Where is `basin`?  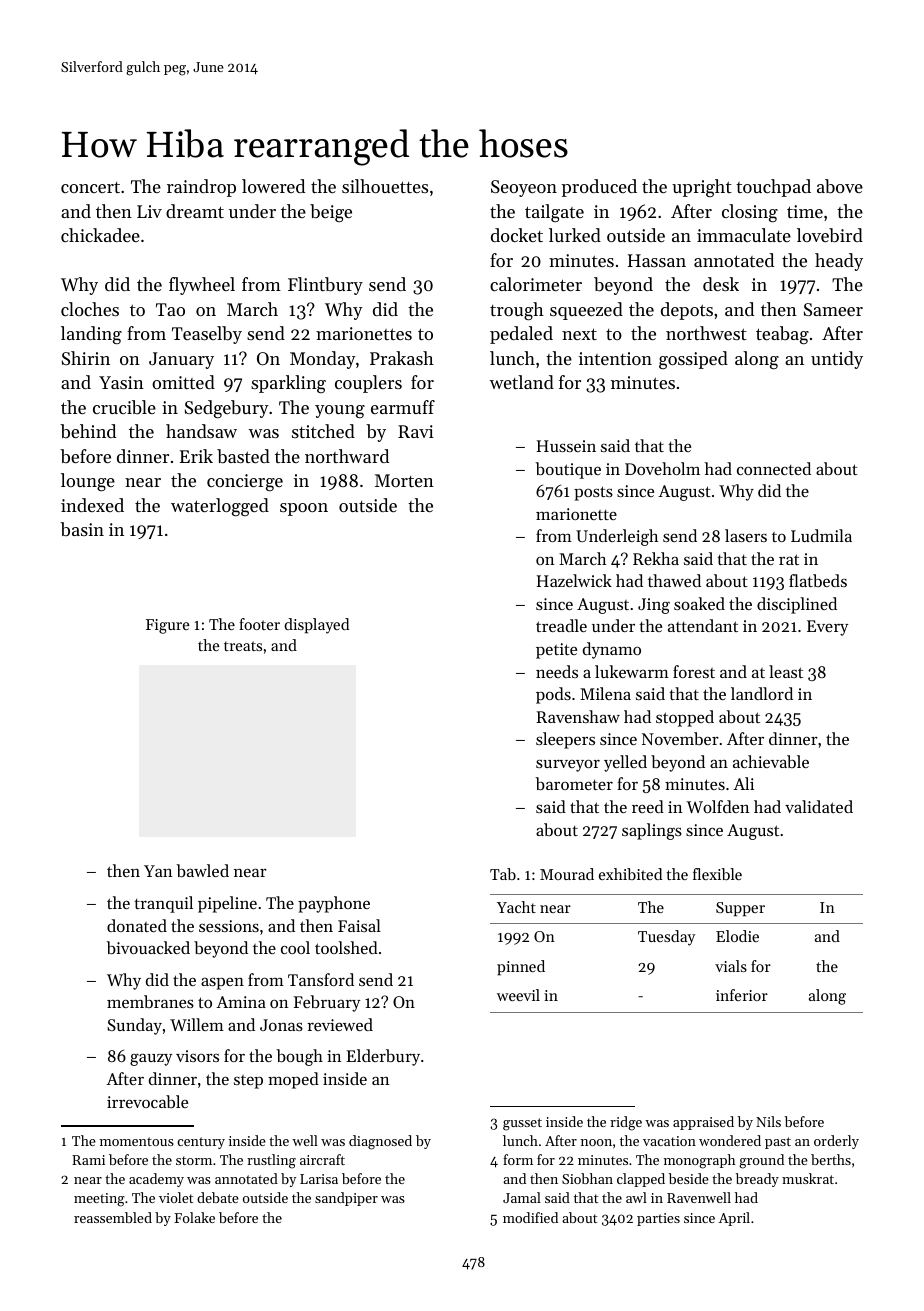
basin is located at coordinates (82, 529).
